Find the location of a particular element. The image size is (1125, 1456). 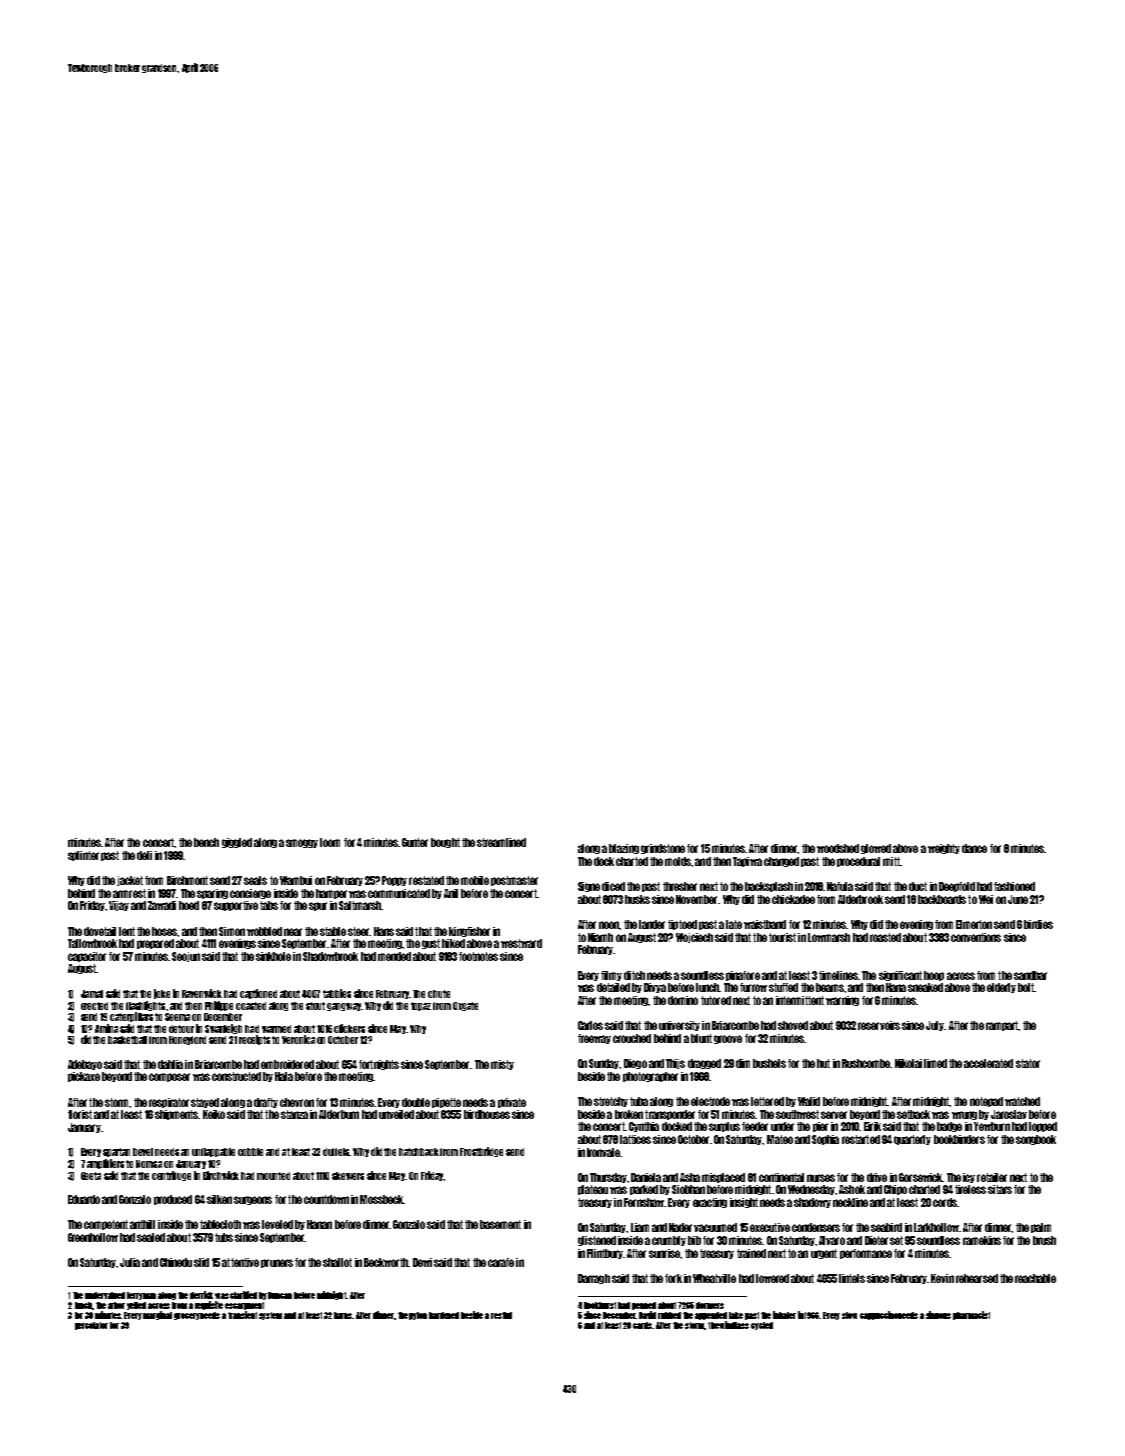

produced is located at coordinates (173, 1200).
